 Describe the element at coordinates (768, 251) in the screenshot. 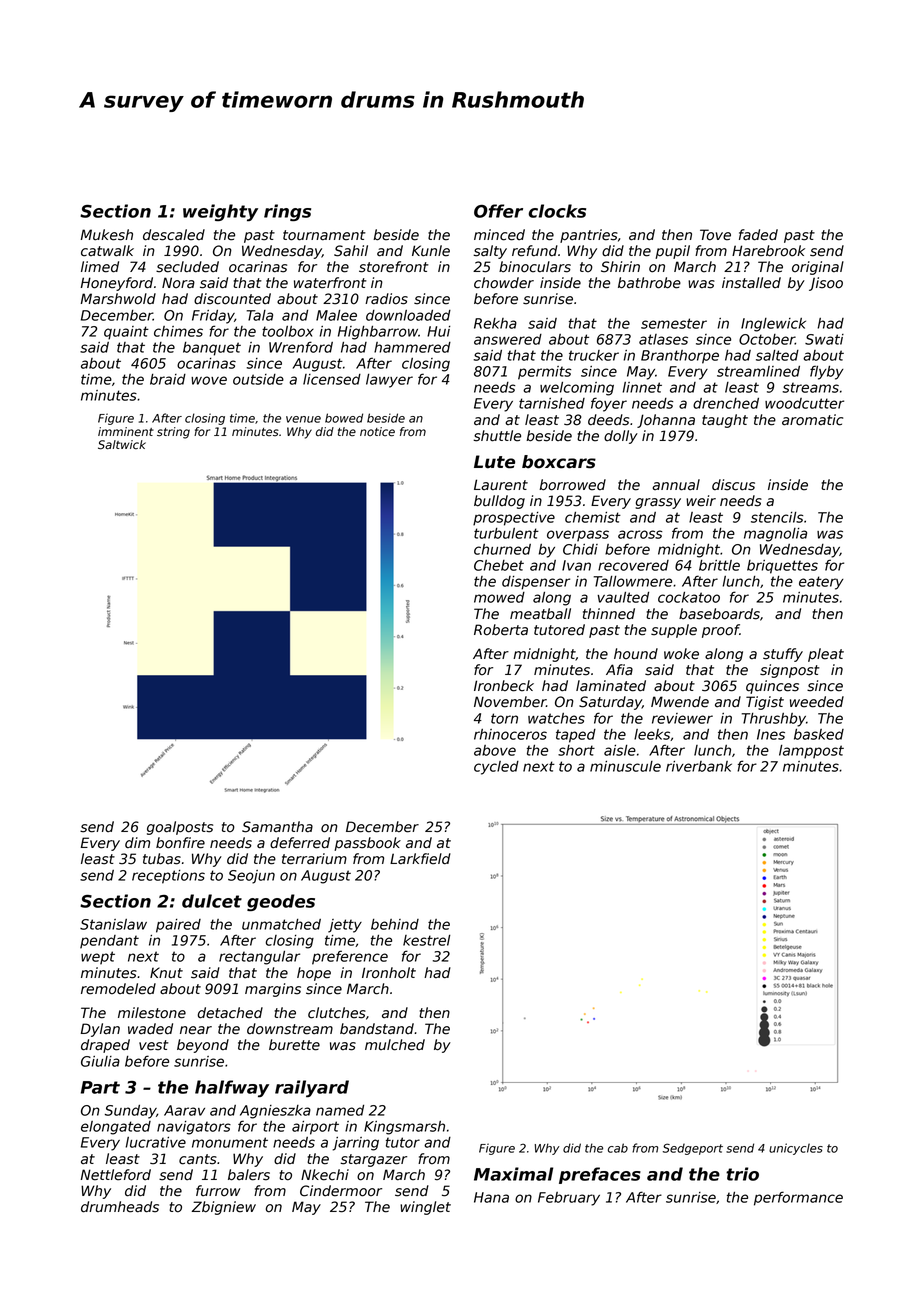

I see `Harebrook` at that location.
